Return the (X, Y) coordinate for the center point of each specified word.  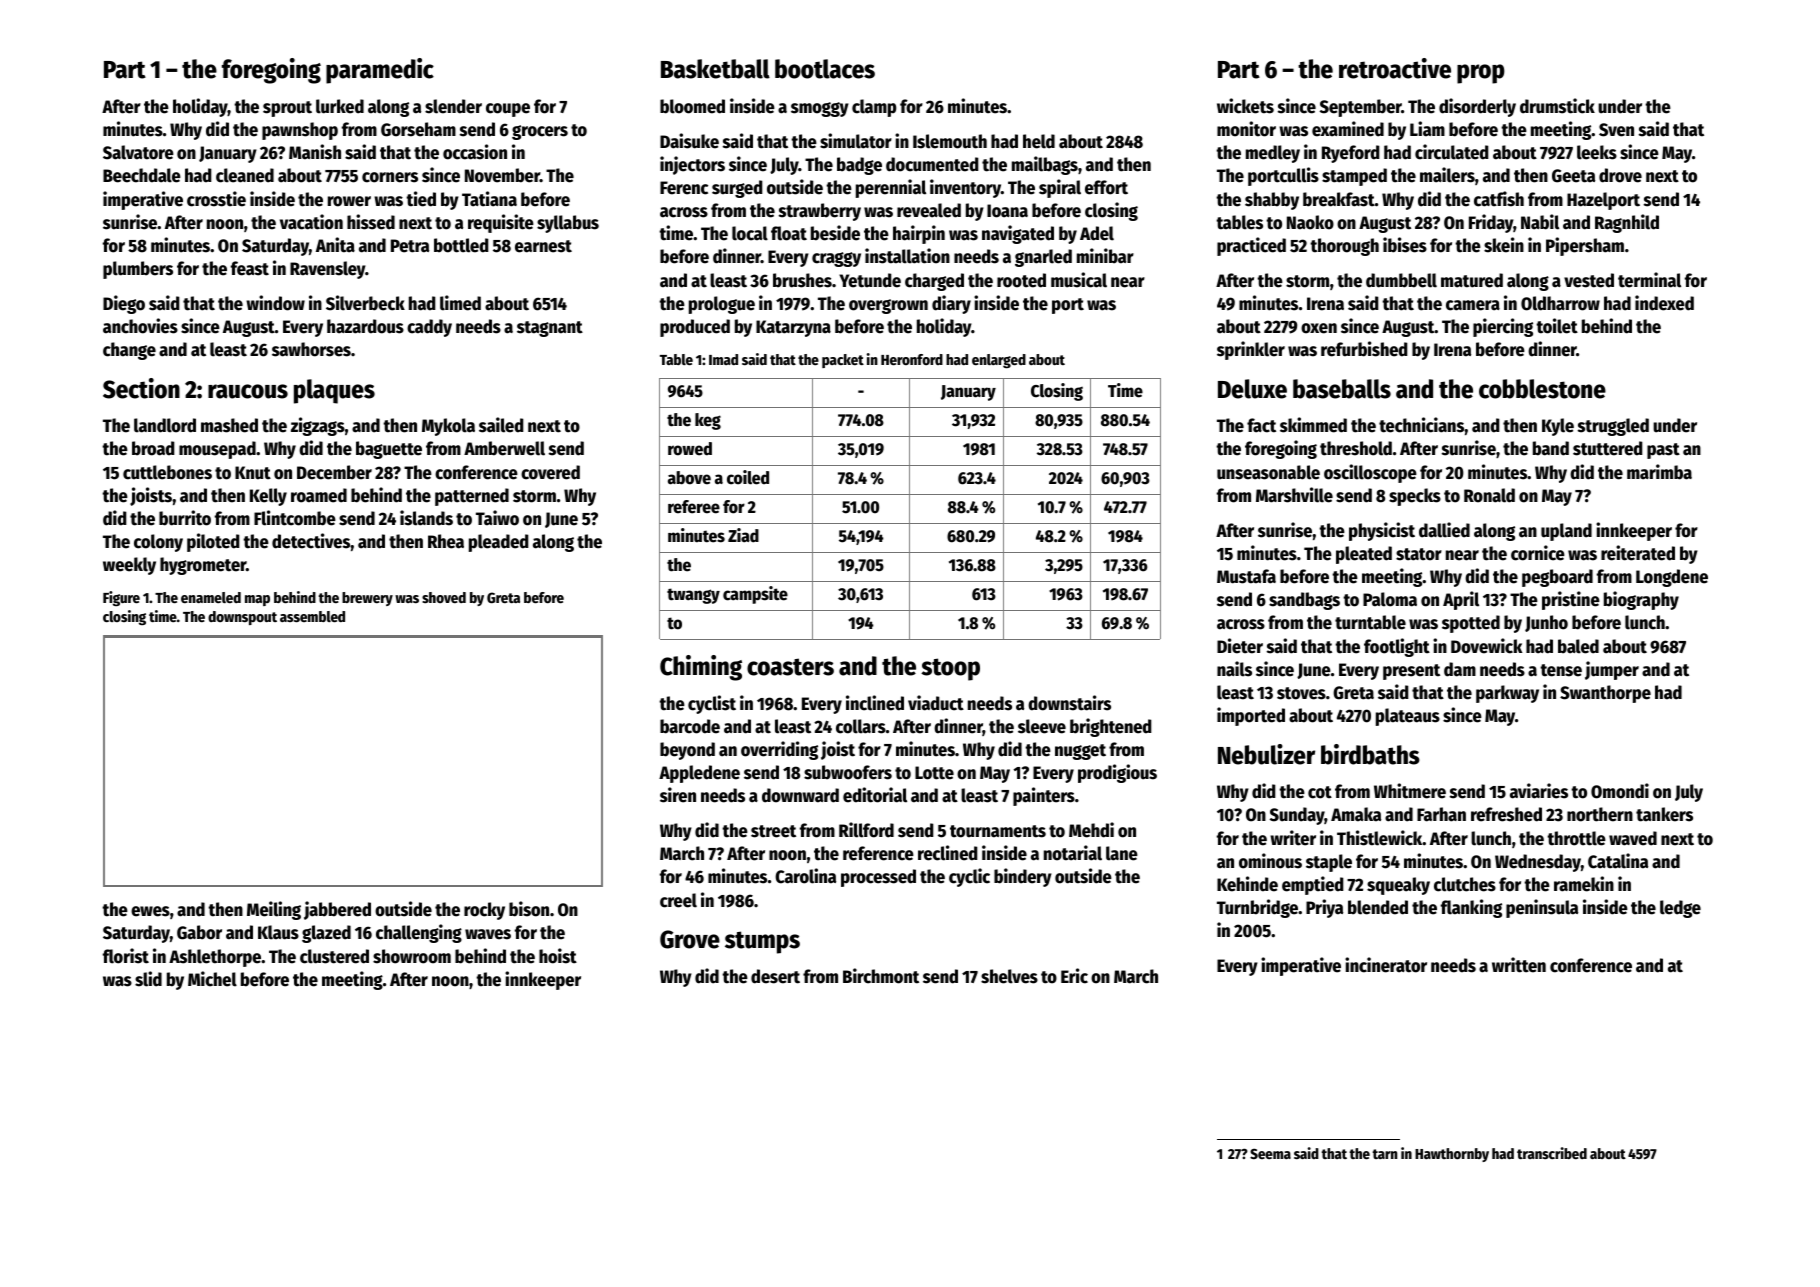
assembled (312, 616)
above (689, 478)
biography (1641, 600)
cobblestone (1542, 389)
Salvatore (138, 152)
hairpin (919, 234)
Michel (212, 979)
